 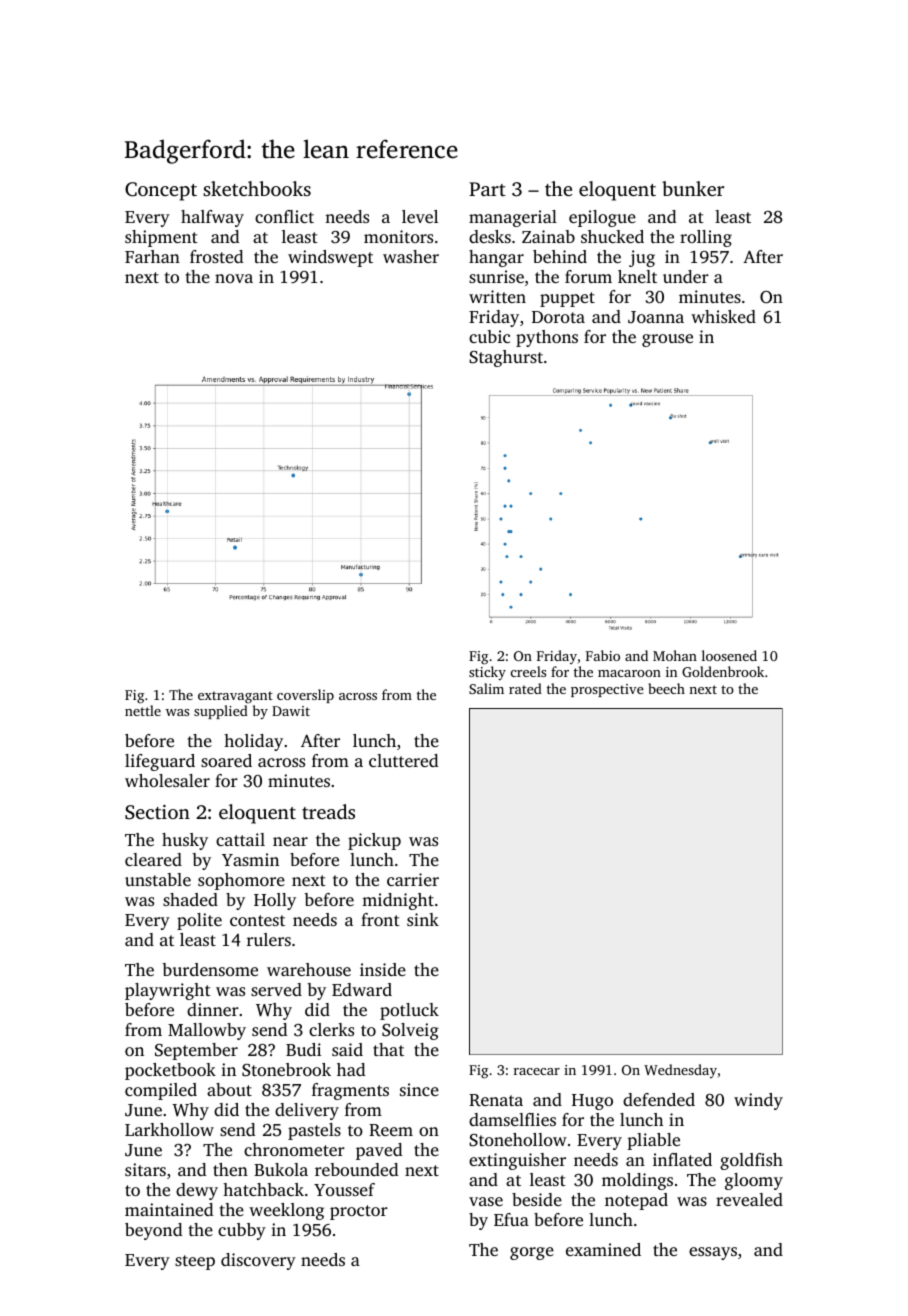 What do you see at coordinates (403, 760) in the screenshot?
I see `cluttered` at bounding box center [403, 760].
